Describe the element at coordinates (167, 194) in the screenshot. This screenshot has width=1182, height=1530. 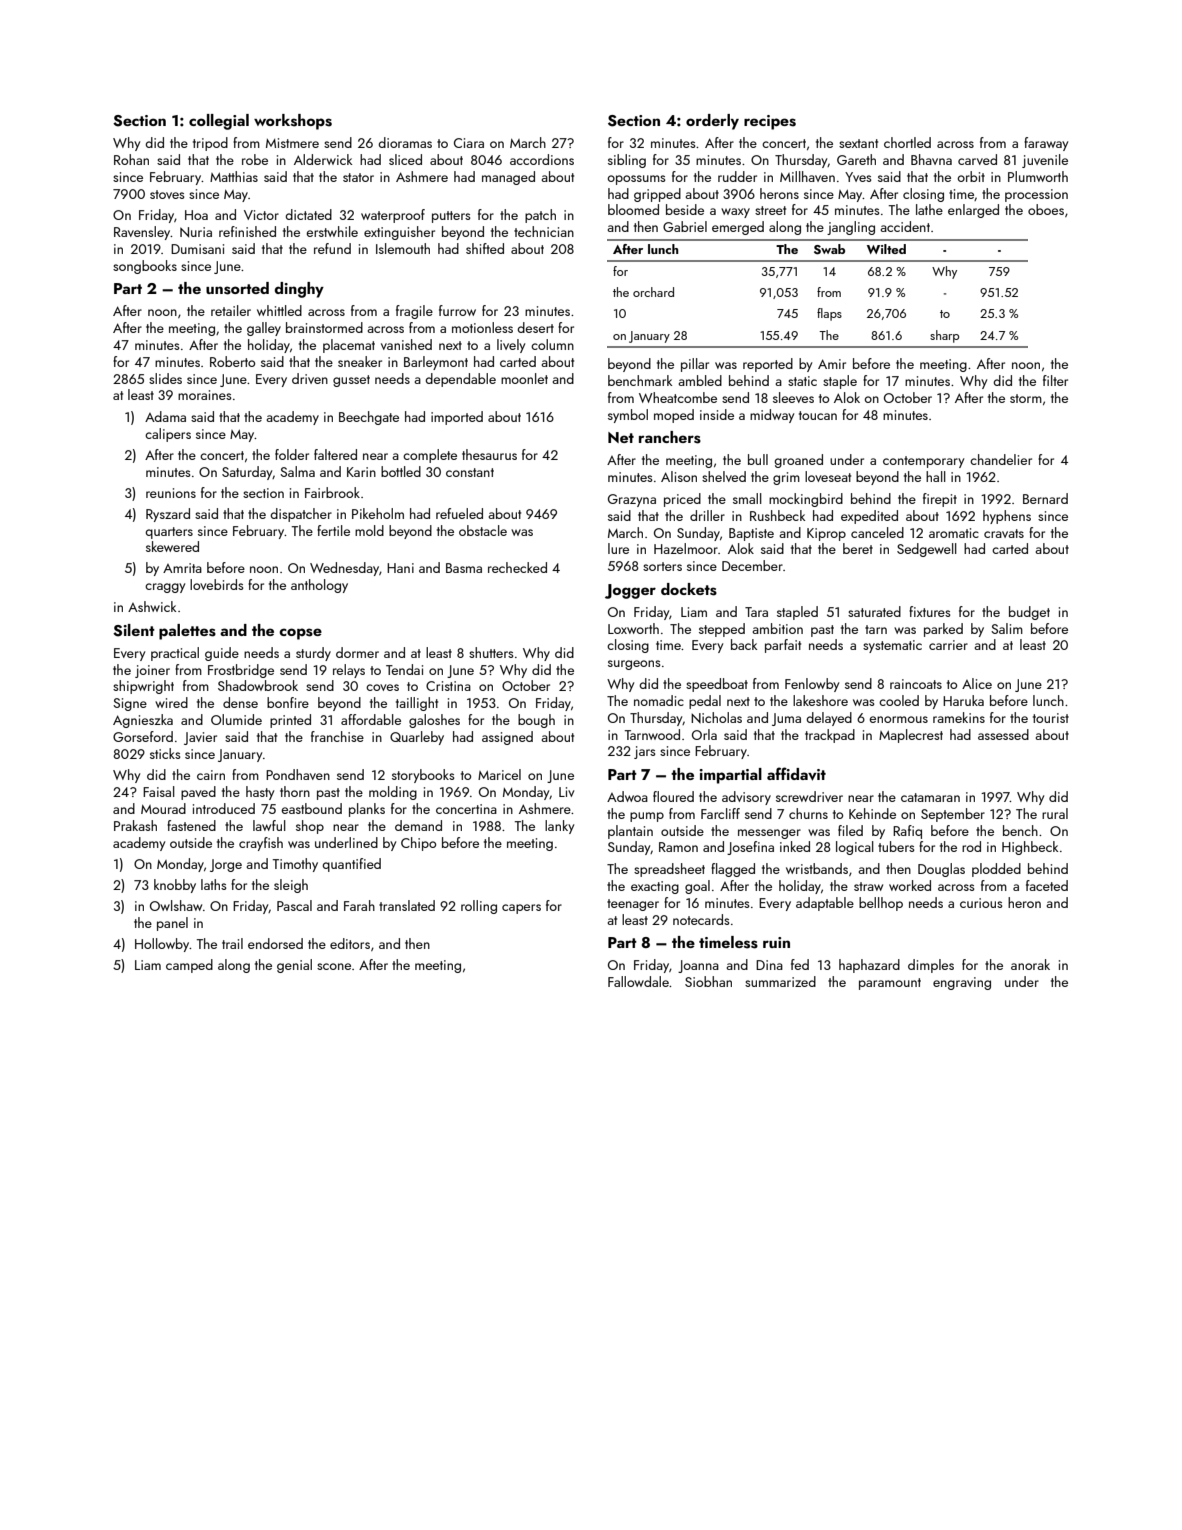
I see `stoves` at that location.
